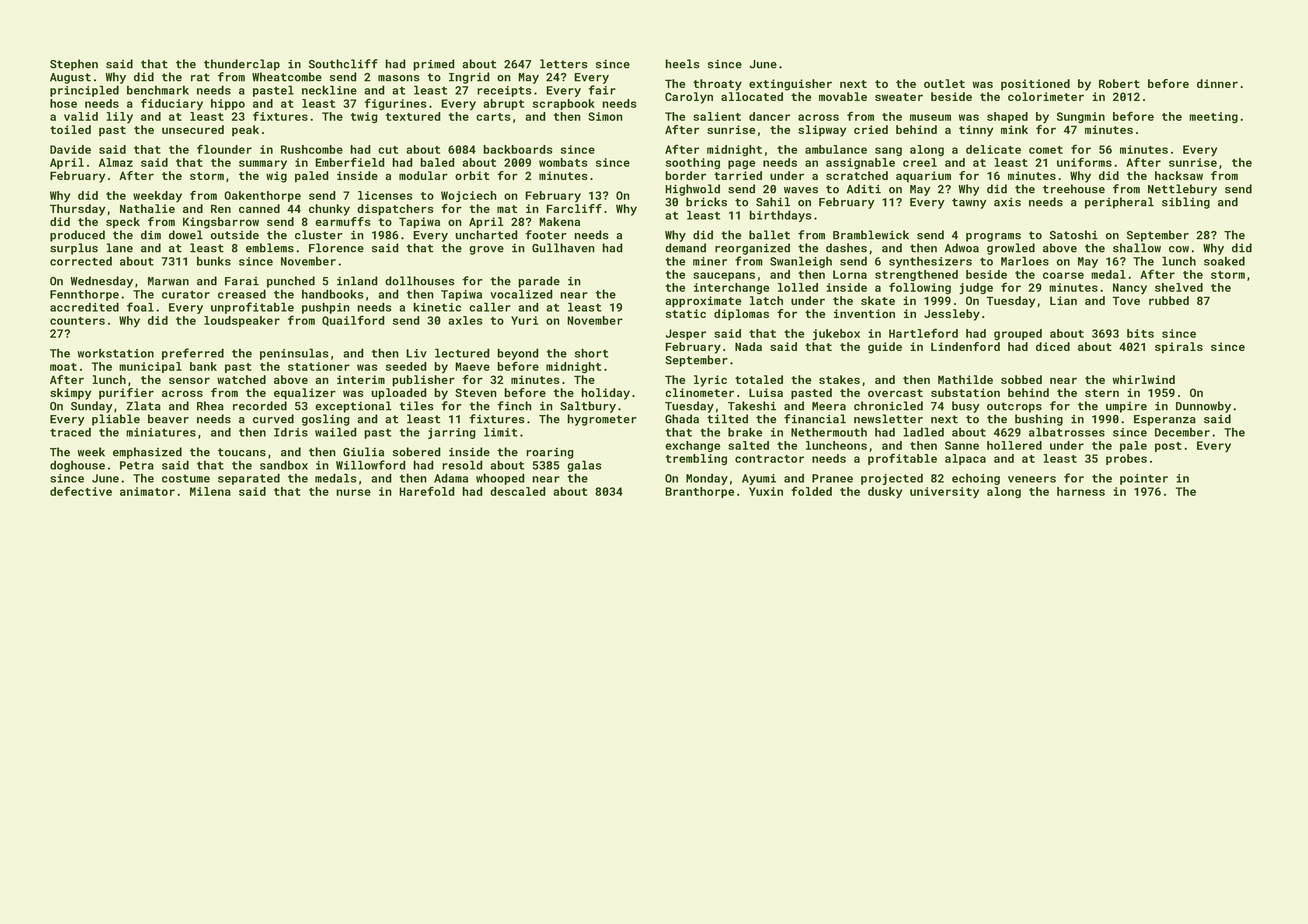  I want to click on Highwold, so click(692, 190).
